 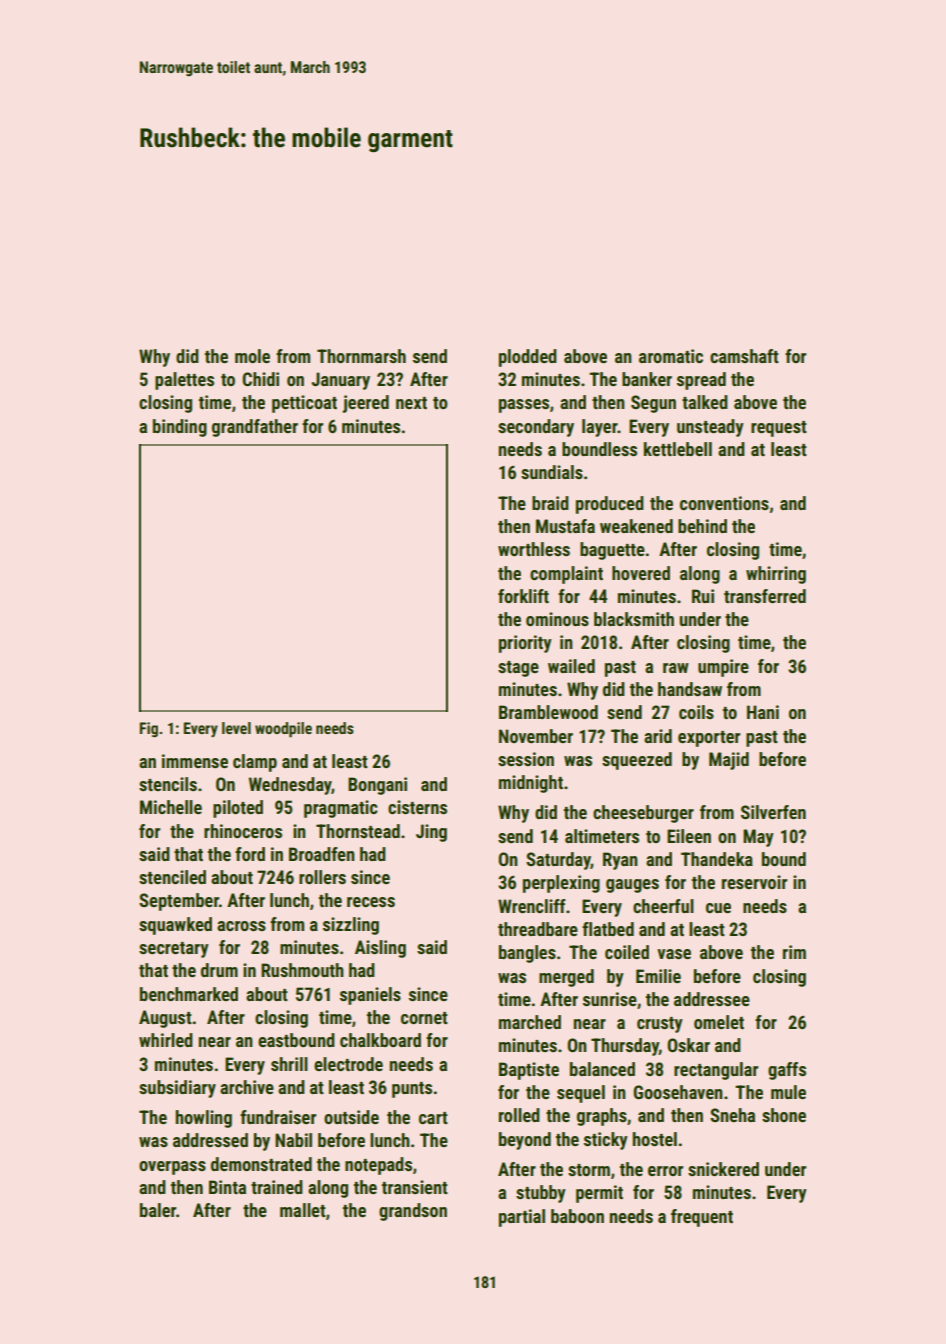 What do you see at coordinates (172, 1168) in the screenshot?
I see `overpass` at bounding box center [172, 1168].
